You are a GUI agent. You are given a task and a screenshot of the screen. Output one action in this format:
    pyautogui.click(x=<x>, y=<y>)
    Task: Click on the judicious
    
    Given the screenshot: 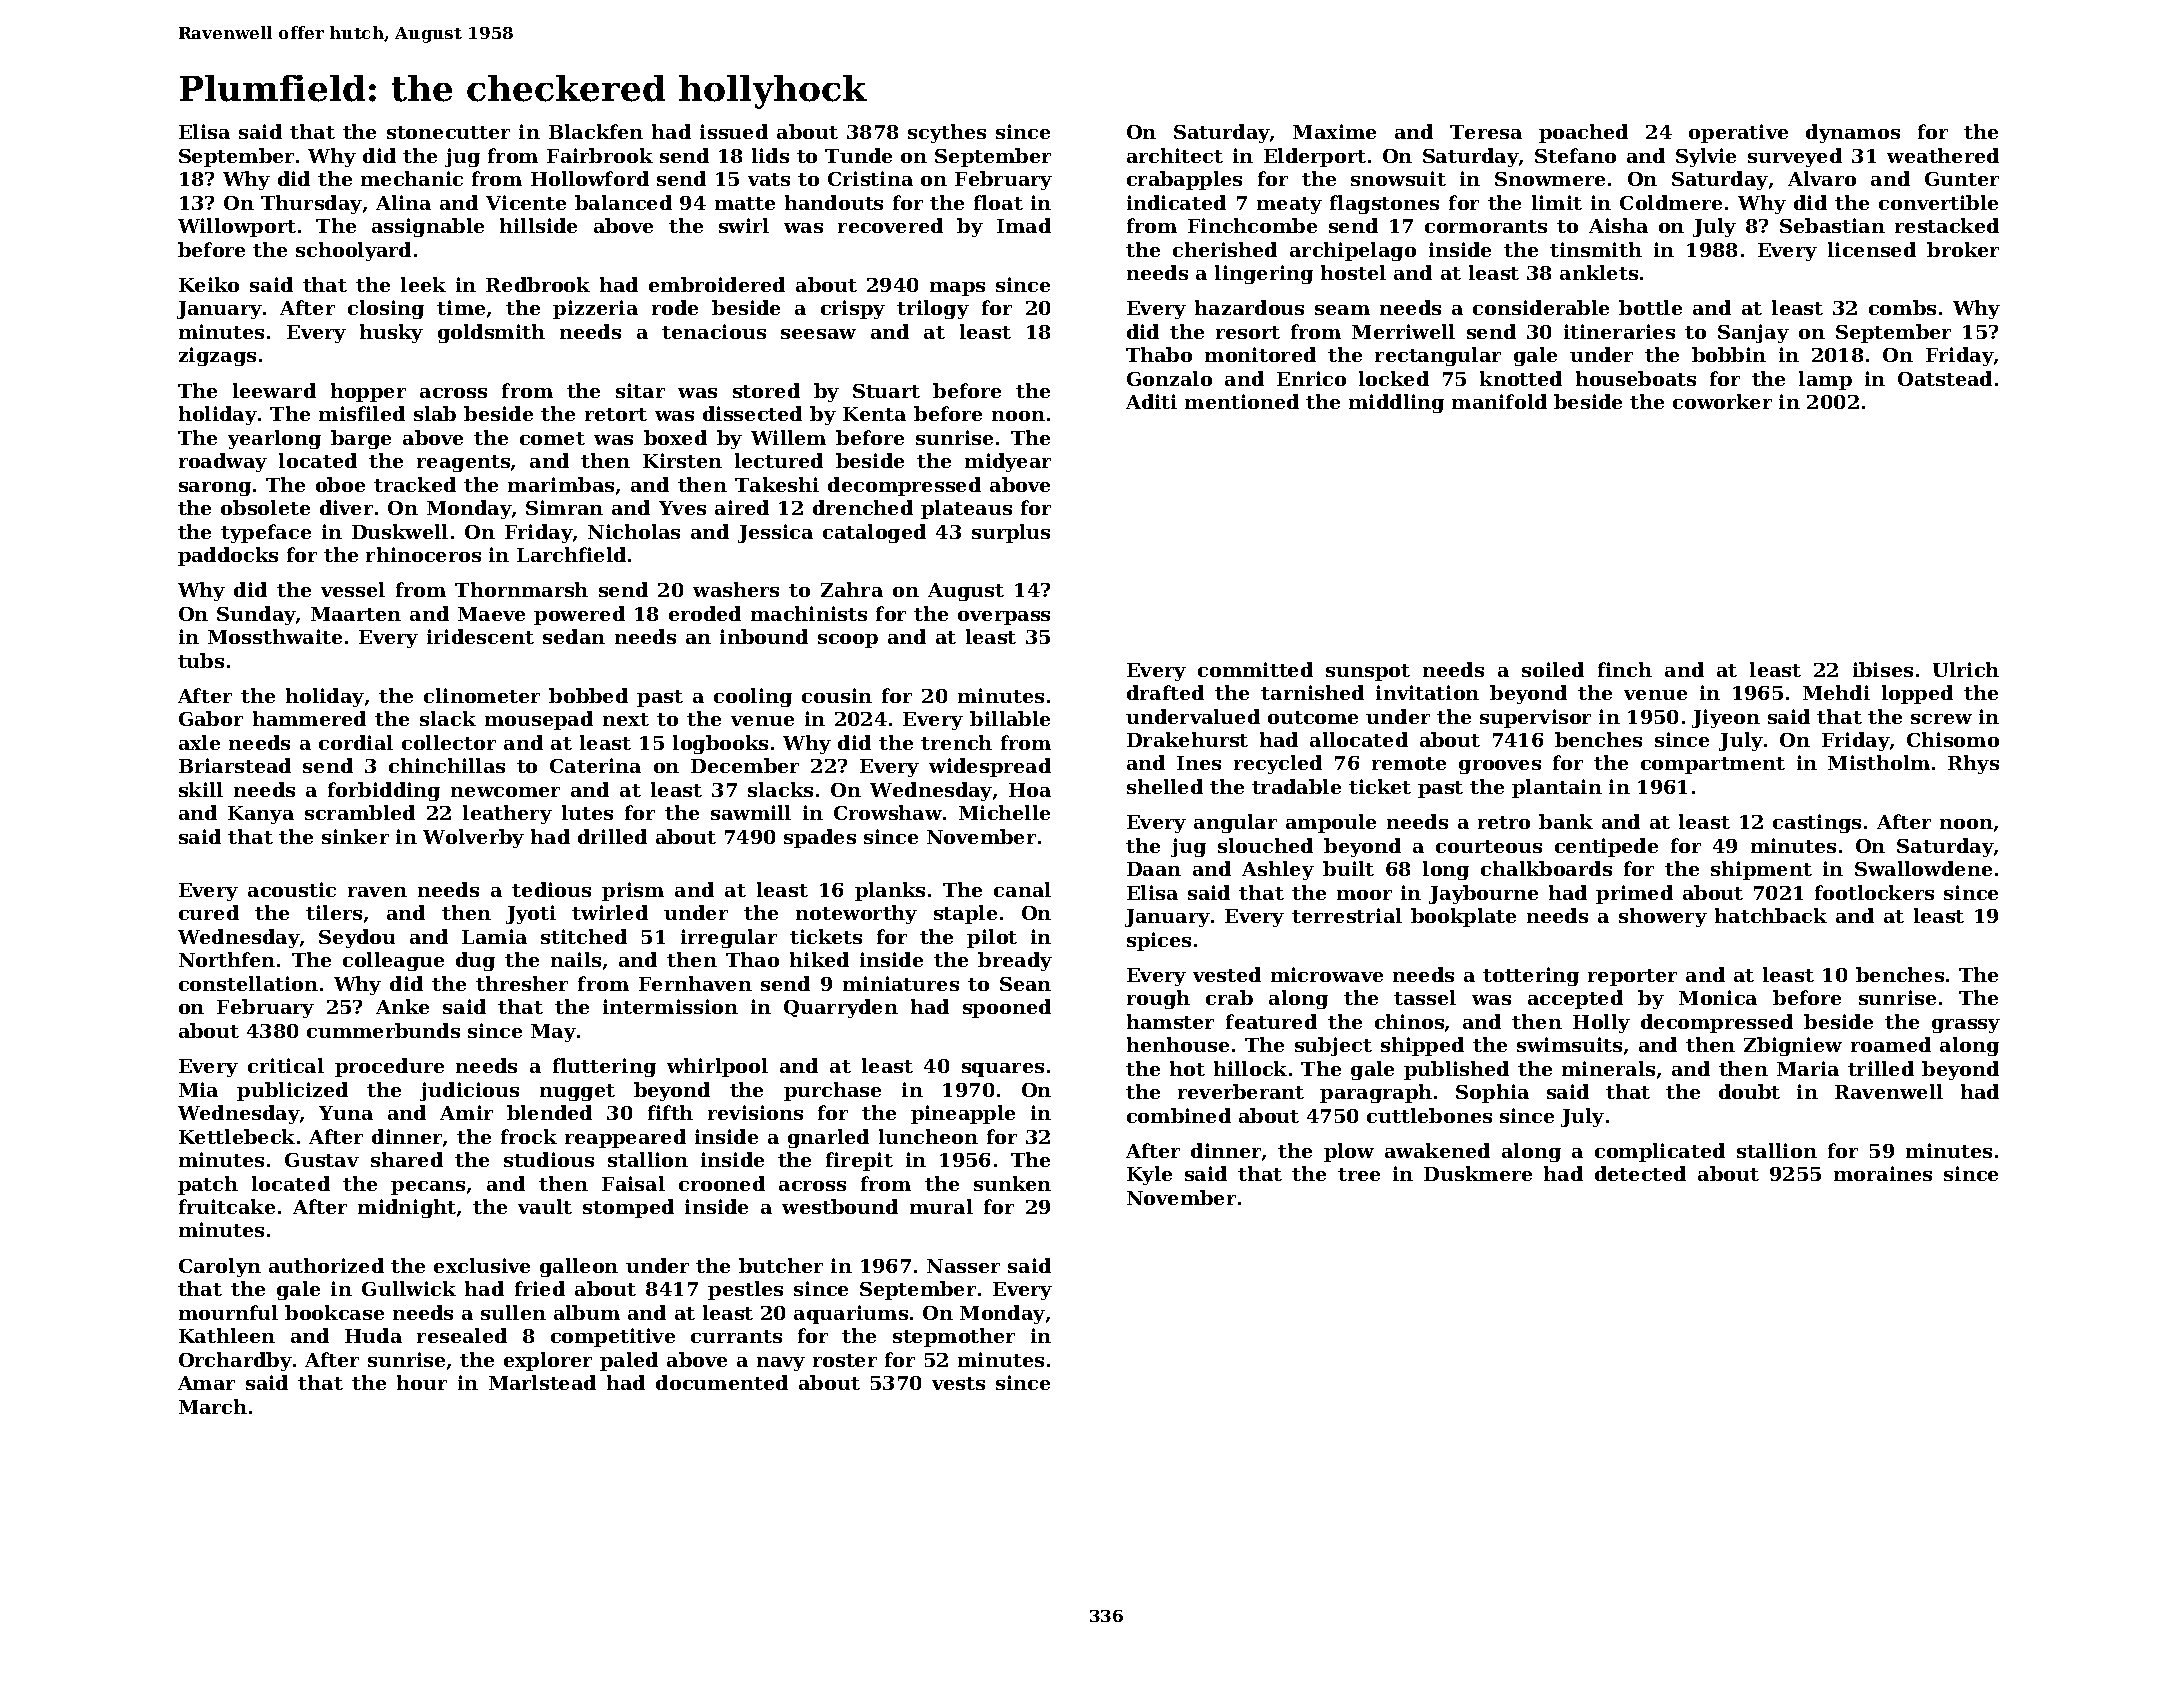 What is the action you would take?
    pyautogui.click(x=469, y=1091)
